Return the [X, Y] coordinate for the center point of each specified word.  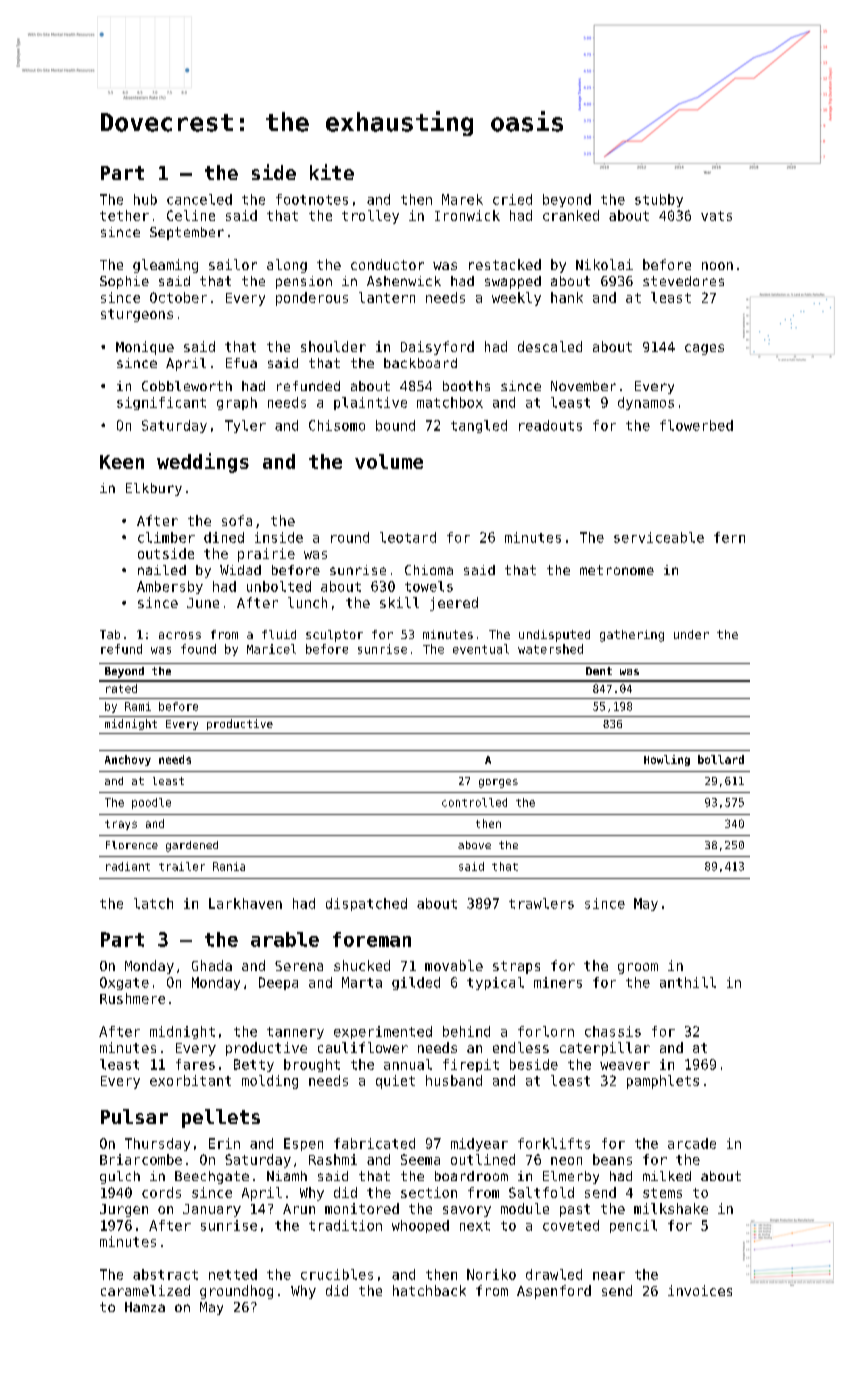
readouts [550, 425]
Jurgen [124, 1210]
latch [153, 903]
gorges [498, 783]
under [691, 634]
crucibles [337, 1274]
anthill [688, 982]
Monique [145, 348]
